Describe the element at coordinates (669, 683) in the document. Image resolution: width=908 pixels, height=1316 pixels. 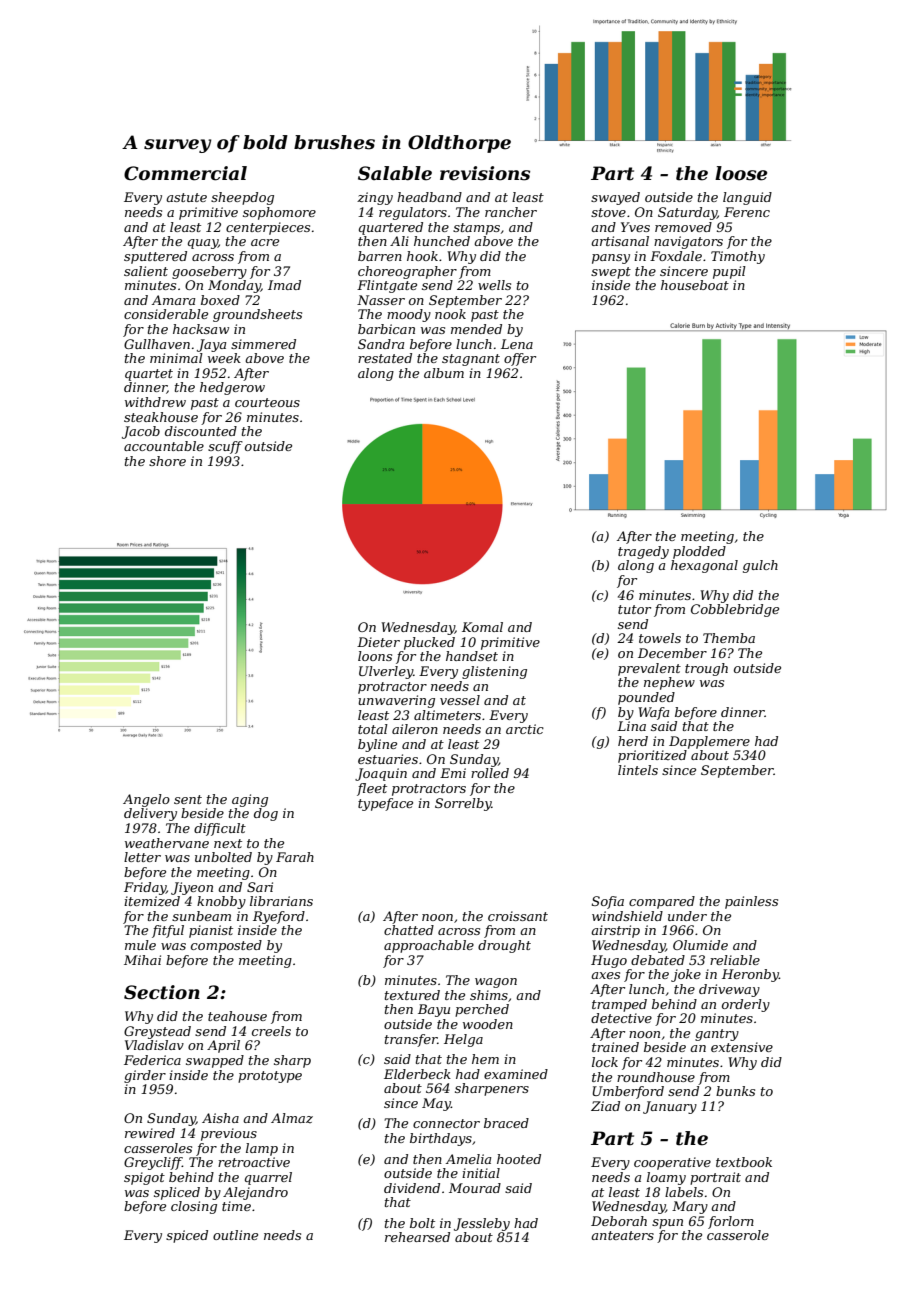
I see `nephew` at that location.
